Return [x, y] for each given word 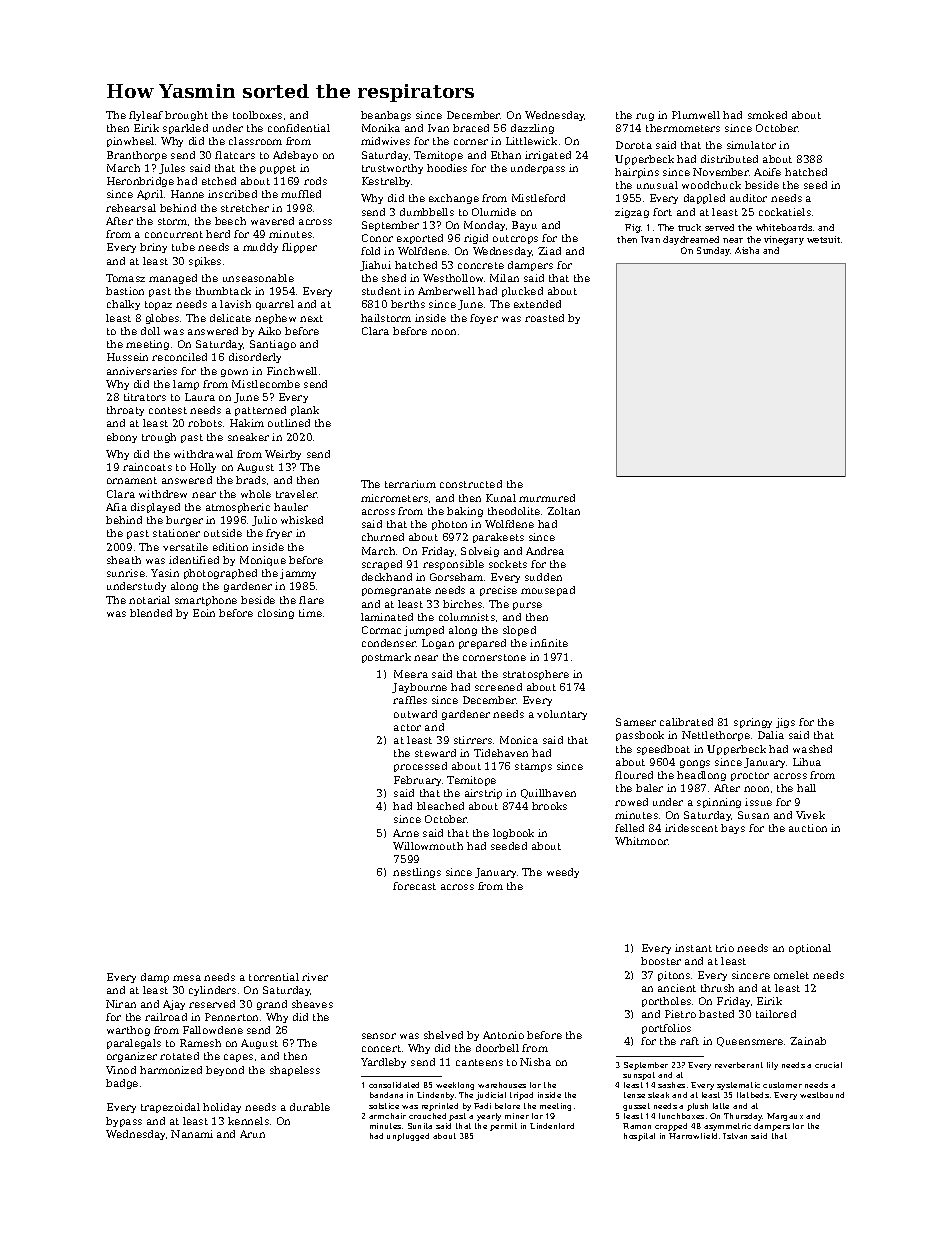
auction [808, 828]
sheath [124, 560]
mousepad [548, 591]
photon [449, 525]
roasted [544, 318]
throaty [125, 411]
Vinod [121, 1070]
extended [537, 304]
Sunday [714, 251]
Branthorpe [137, 156]
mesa [187, 978]
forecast [414, 886]
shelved [443, 1035]
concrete [481, 265]
